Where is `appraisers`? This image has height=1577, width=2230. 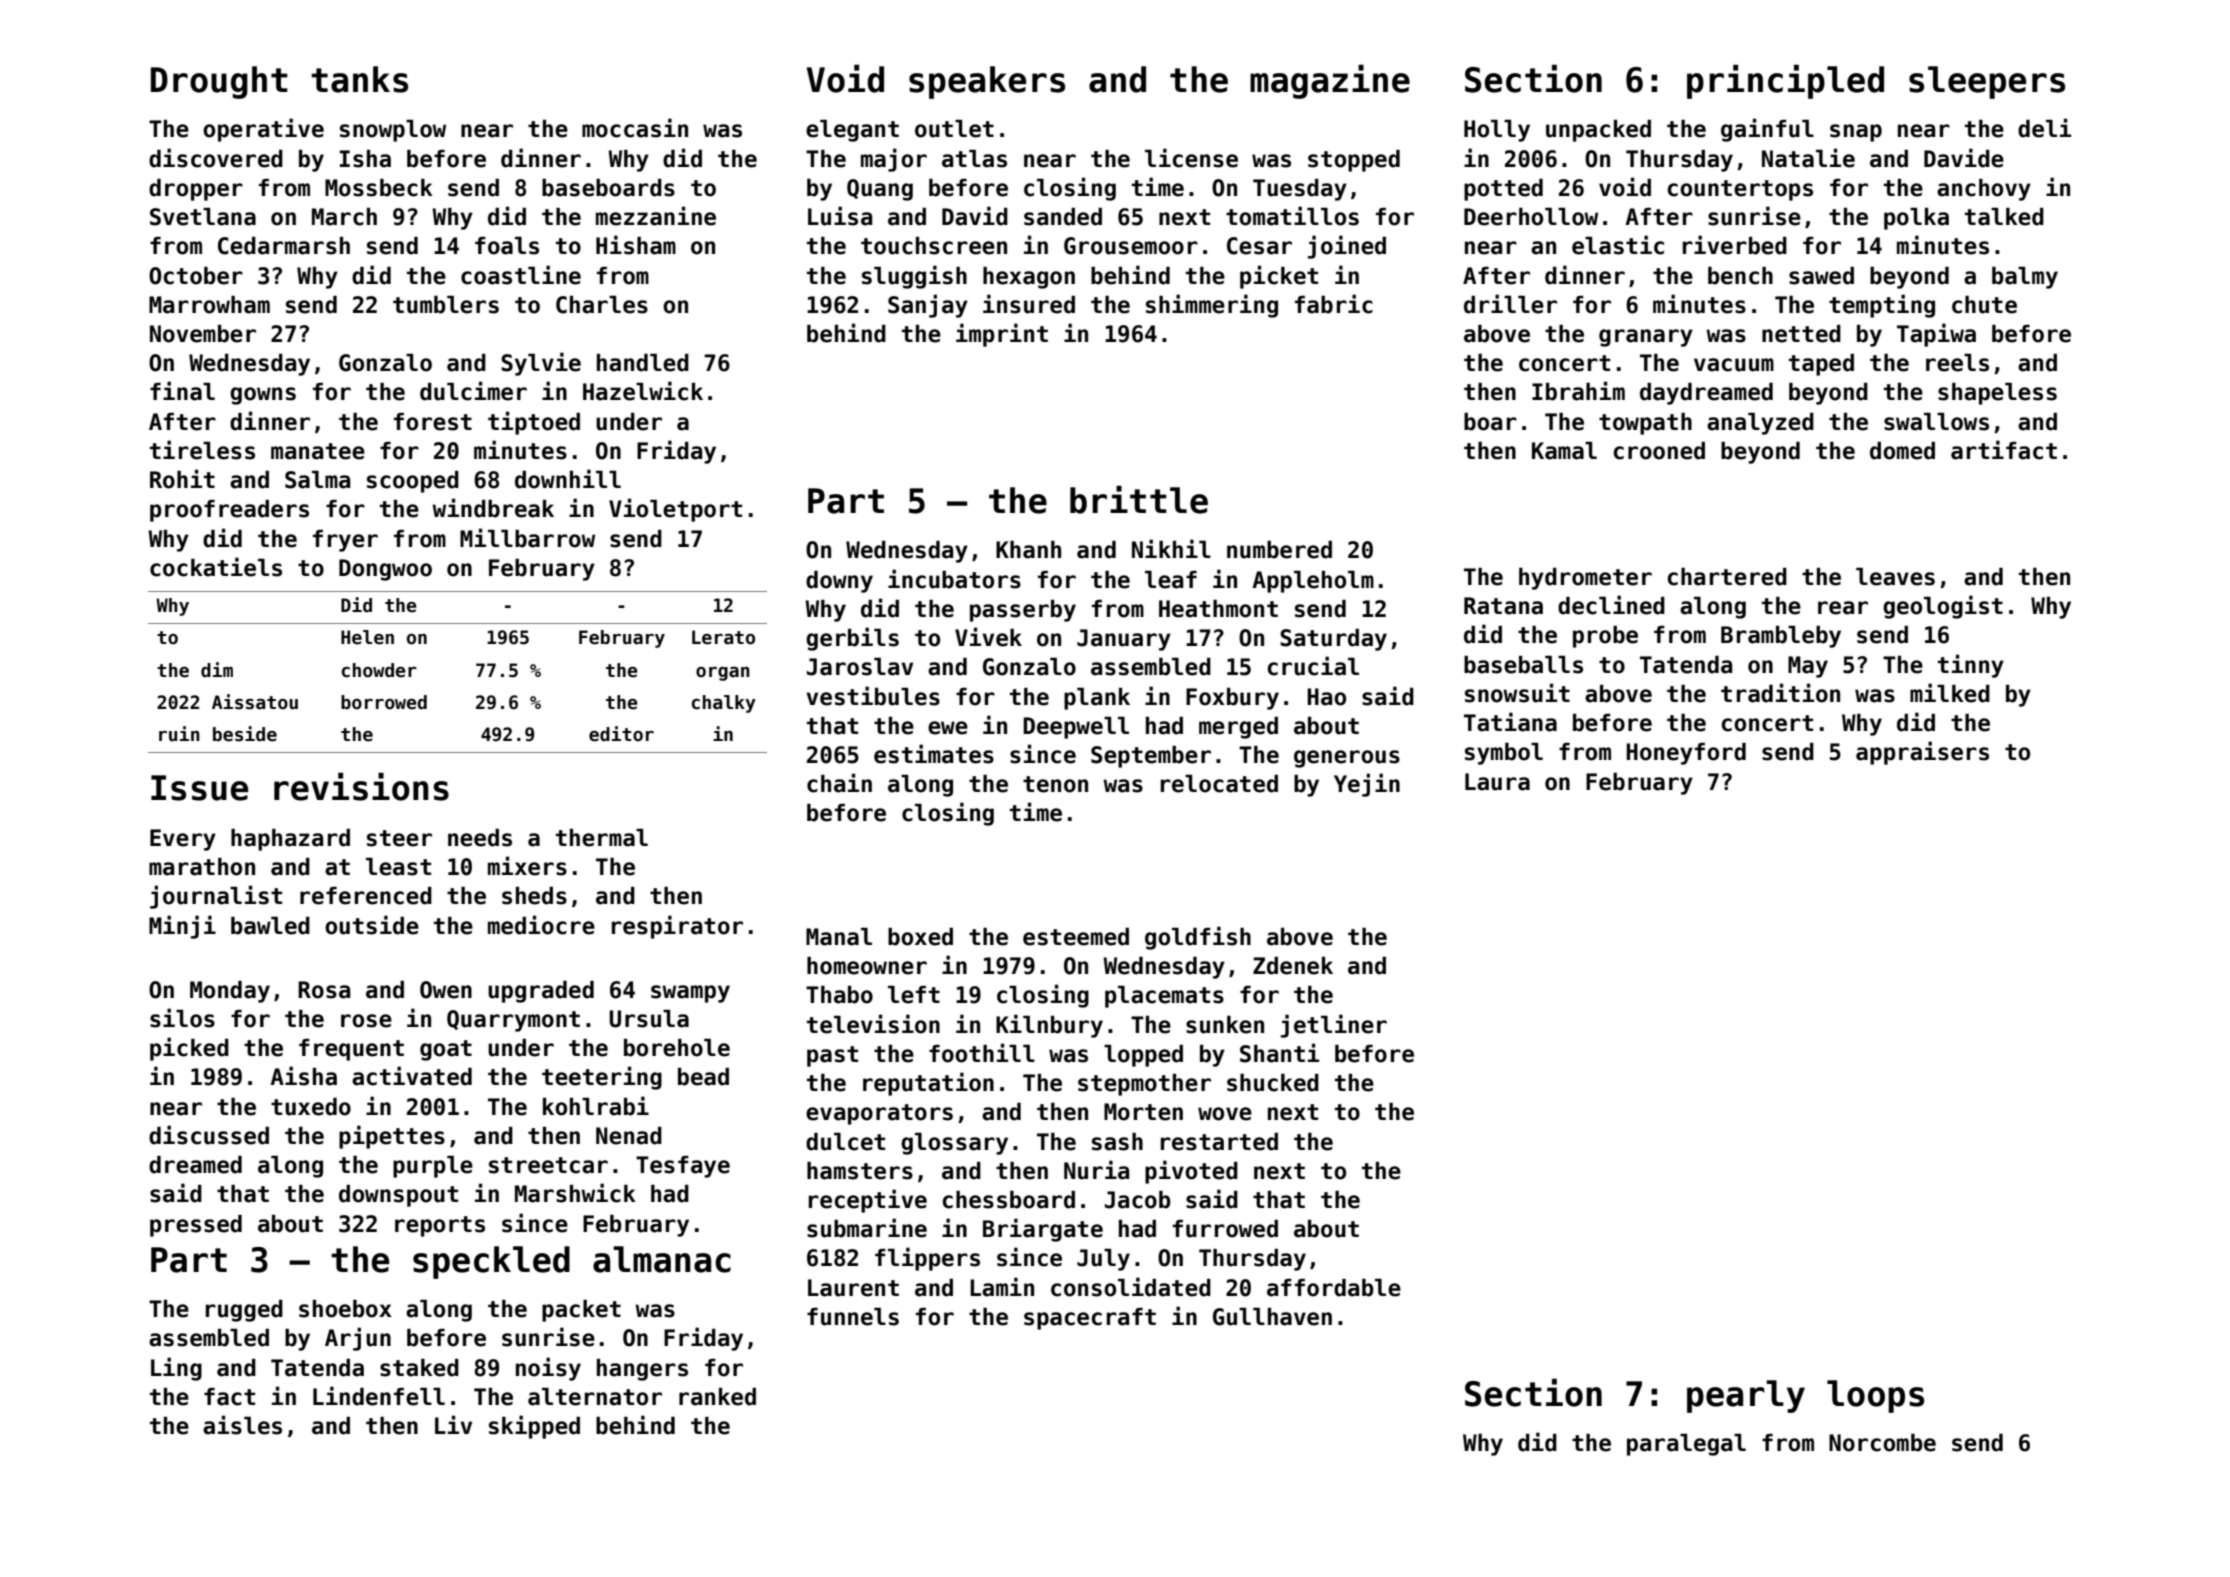 appraisers is located at coordinates (1922, 753).
